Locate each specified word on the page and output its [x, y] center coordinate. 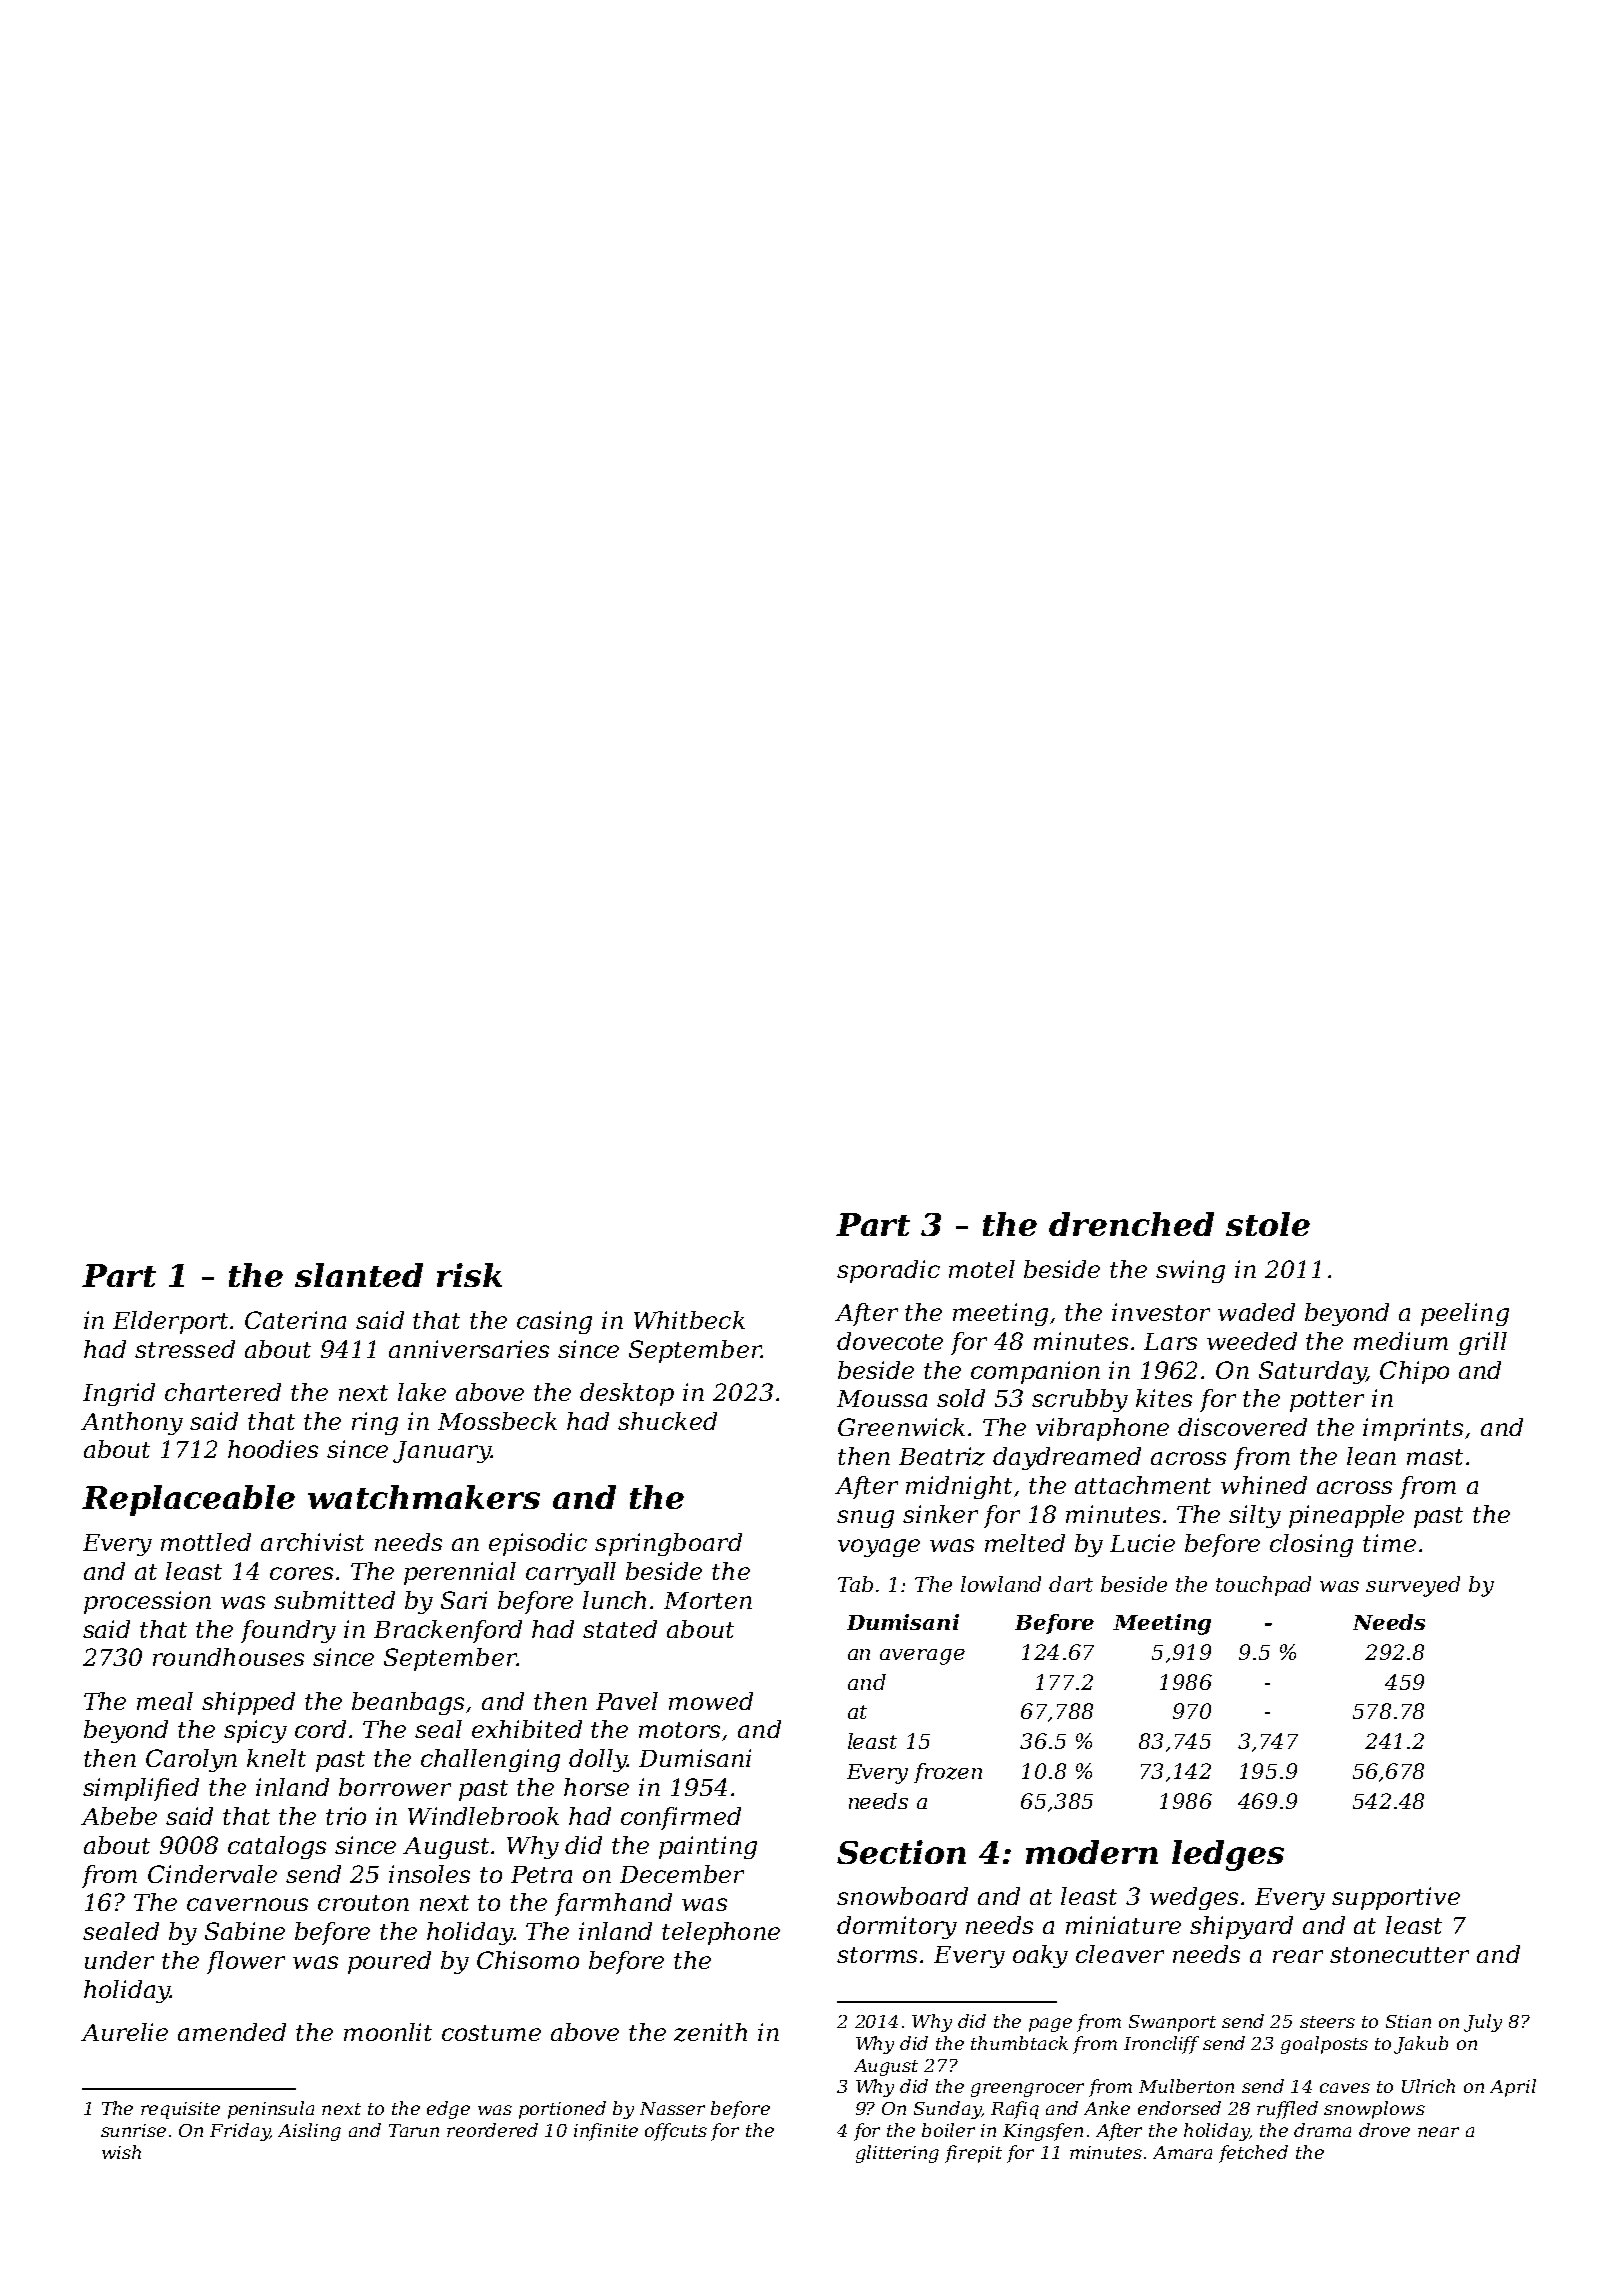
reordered [492, 2130]
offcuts [676, 2132]
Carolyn [191, 1760]
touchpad [1263, 1586]
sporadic [888, 1271]
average [922, 1657]
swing [1190, 1271]
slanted [359, 1275]
